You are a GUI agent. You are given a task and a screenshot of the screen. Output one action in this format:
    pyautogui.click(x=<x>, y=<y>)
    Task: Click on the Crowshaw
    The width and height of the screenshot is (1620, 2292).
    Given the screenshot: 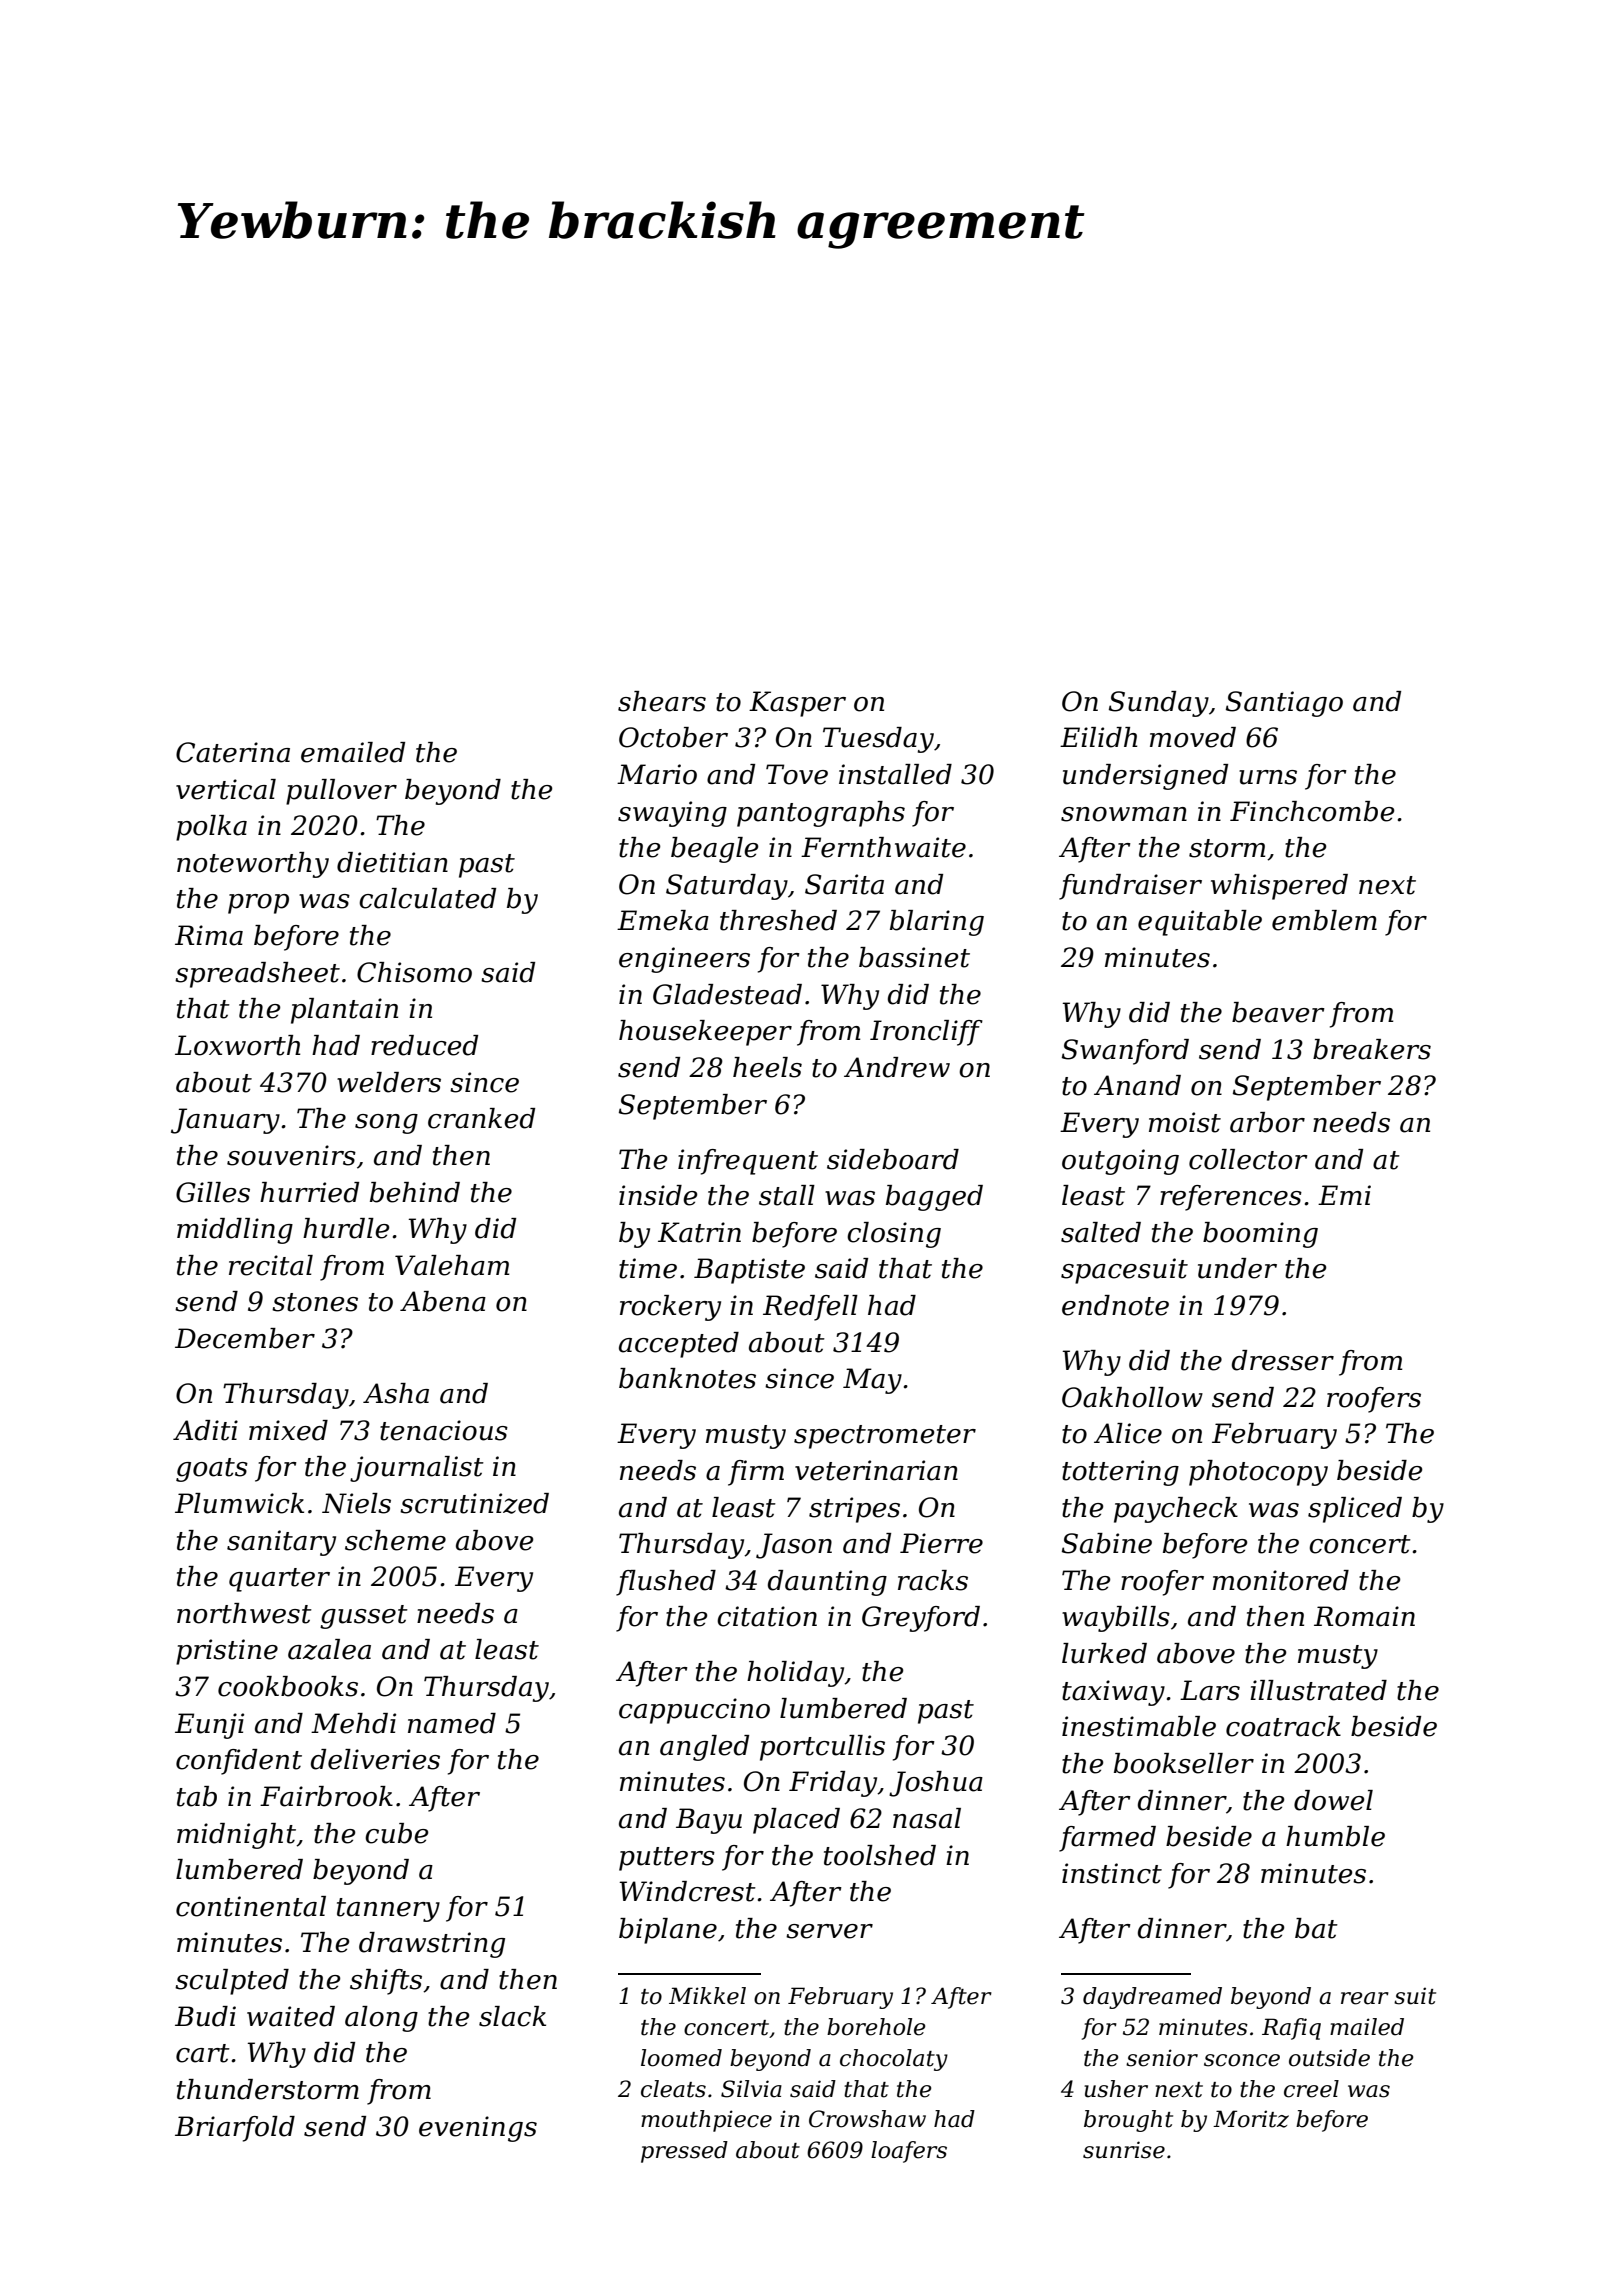 What is the action you would take?
    pyautogui.click(x=867, y=2119)
